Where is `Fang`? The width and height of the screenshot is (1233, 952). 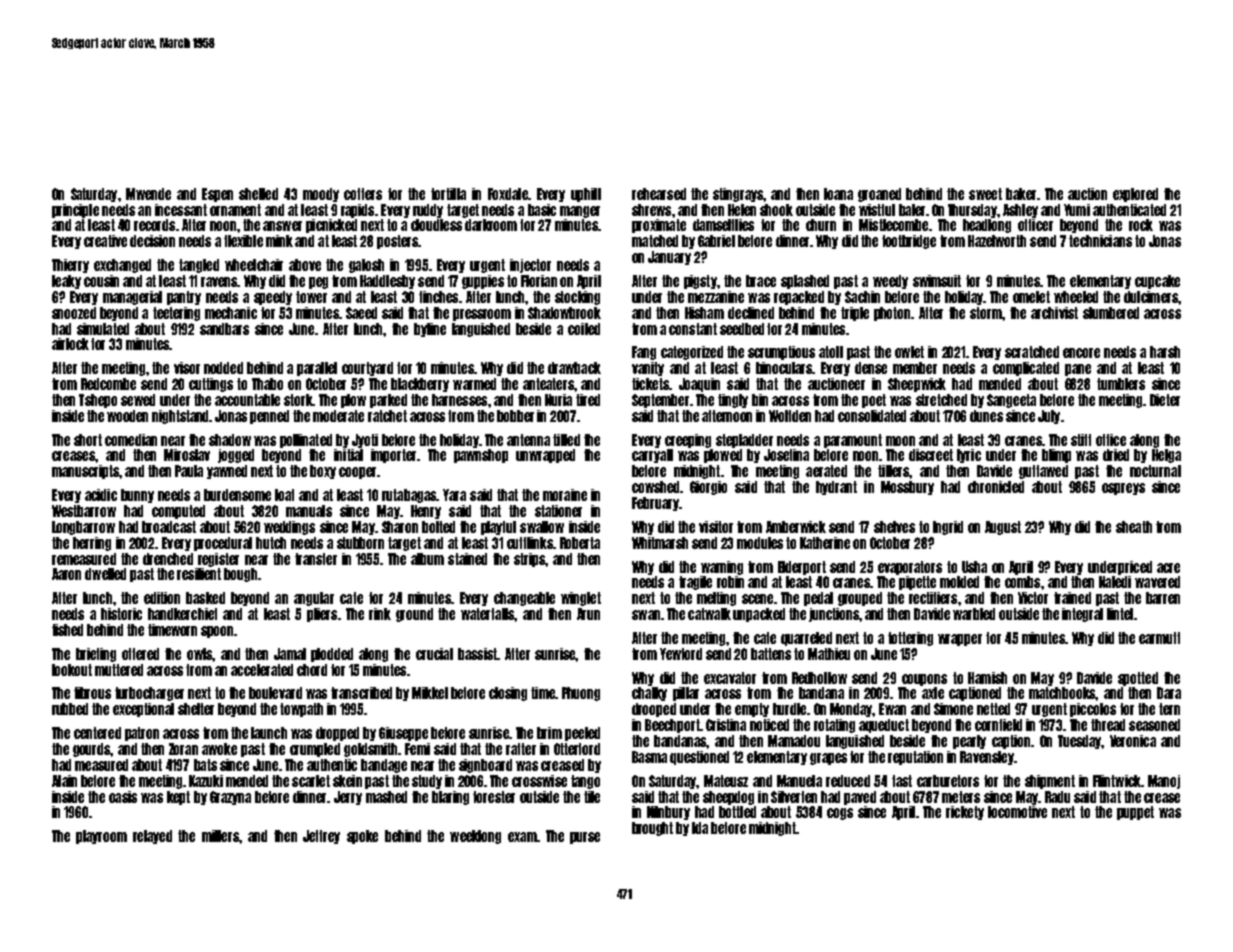 Fang is located at coordinates (644, 353).
